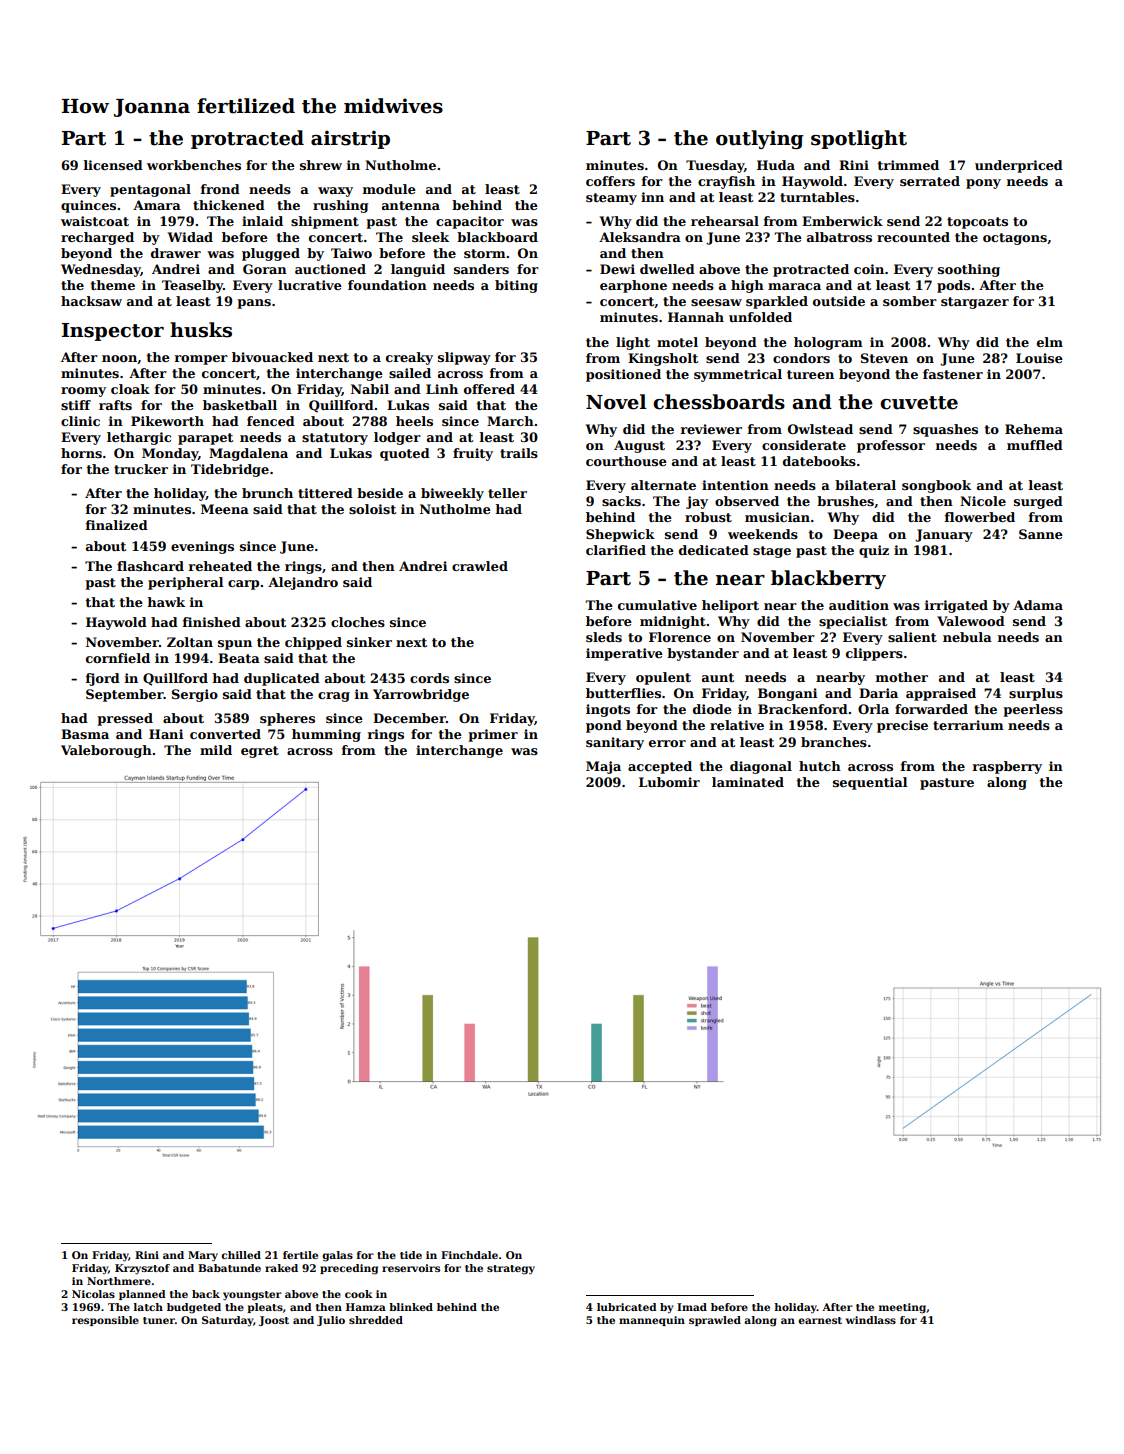  What do you see at coordinates (1007, 767) in the screenshot?
I see `raspberry` at bounding box center [1007, 767].
